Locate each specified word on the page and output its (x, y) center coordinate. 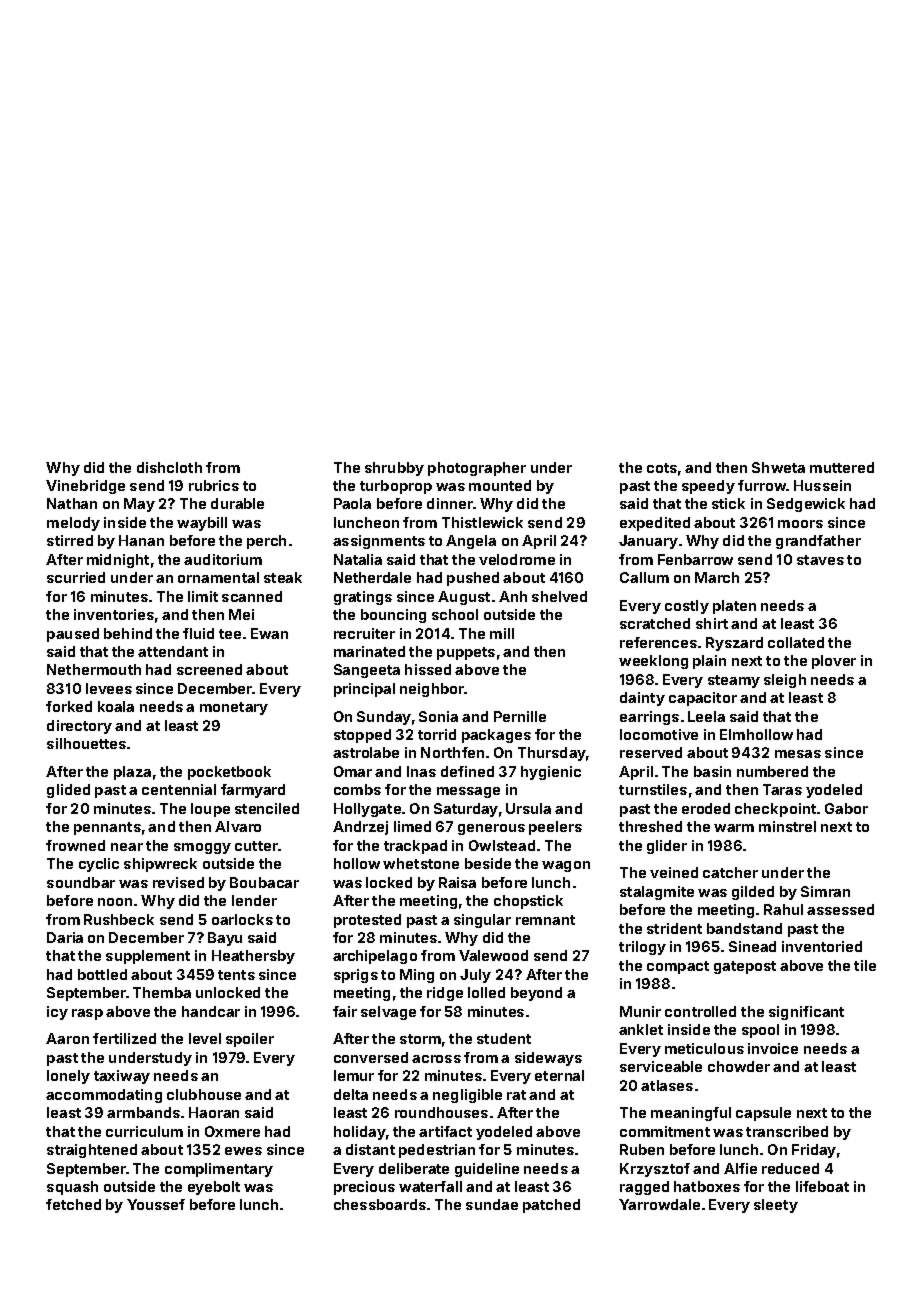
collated (796, 642)
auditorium (223, 559)
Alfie (740, 1168)
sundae (492, 1204)
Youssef (156, 1204)
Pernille (520, 716)
